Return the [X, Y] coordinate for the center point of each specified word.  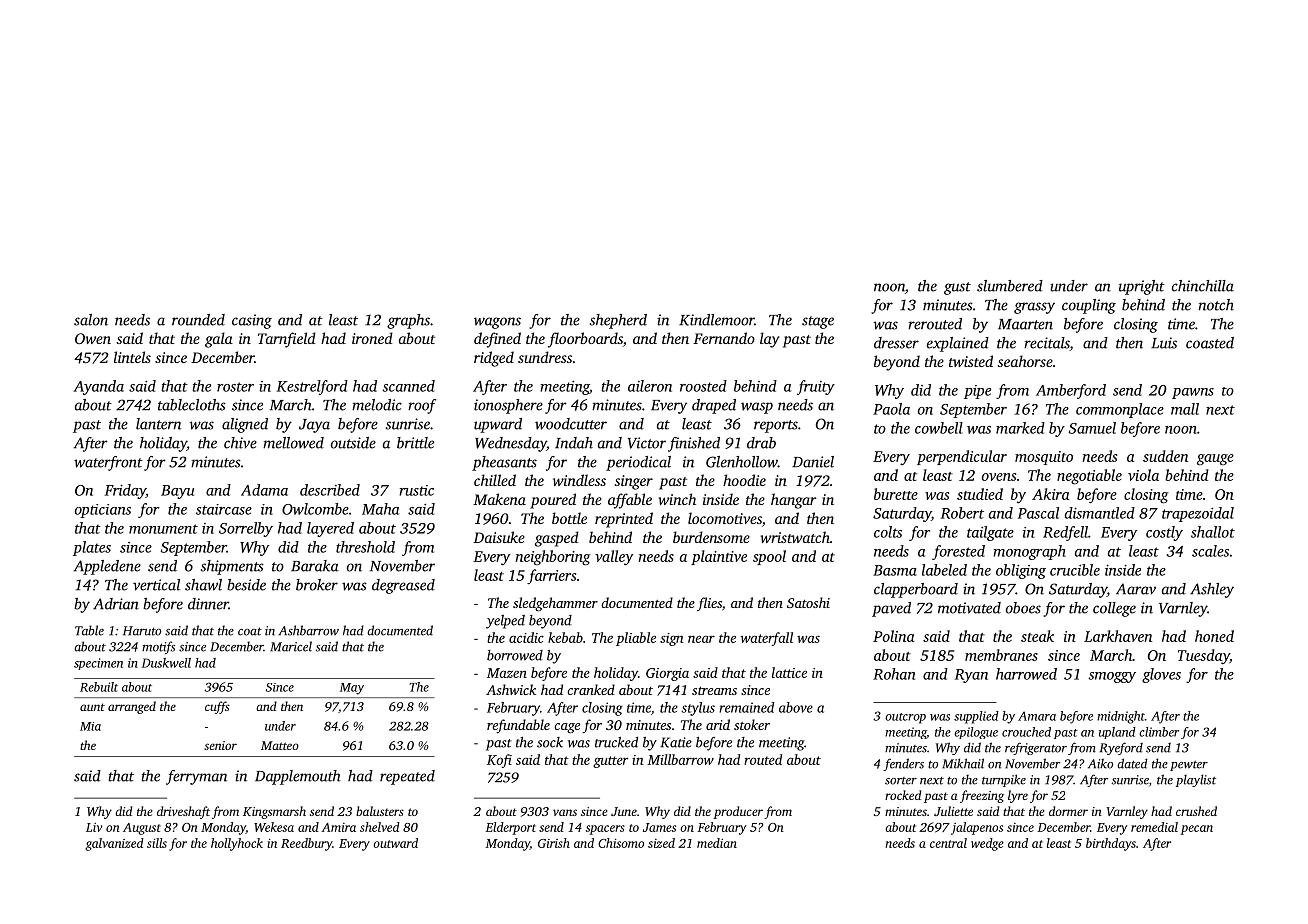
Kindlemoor [717, 320]
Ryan [971, 676]
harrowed [1026, 674]
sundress [545, 357]
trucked [616, 742]
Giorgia [667, 674]
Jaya [314, 426]
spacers [605, 830]
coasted [1210, 343]
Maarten [1025, 324]
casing [252, 321]
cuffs [217, 707]
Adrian [116, 604]
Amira [339, 827]
